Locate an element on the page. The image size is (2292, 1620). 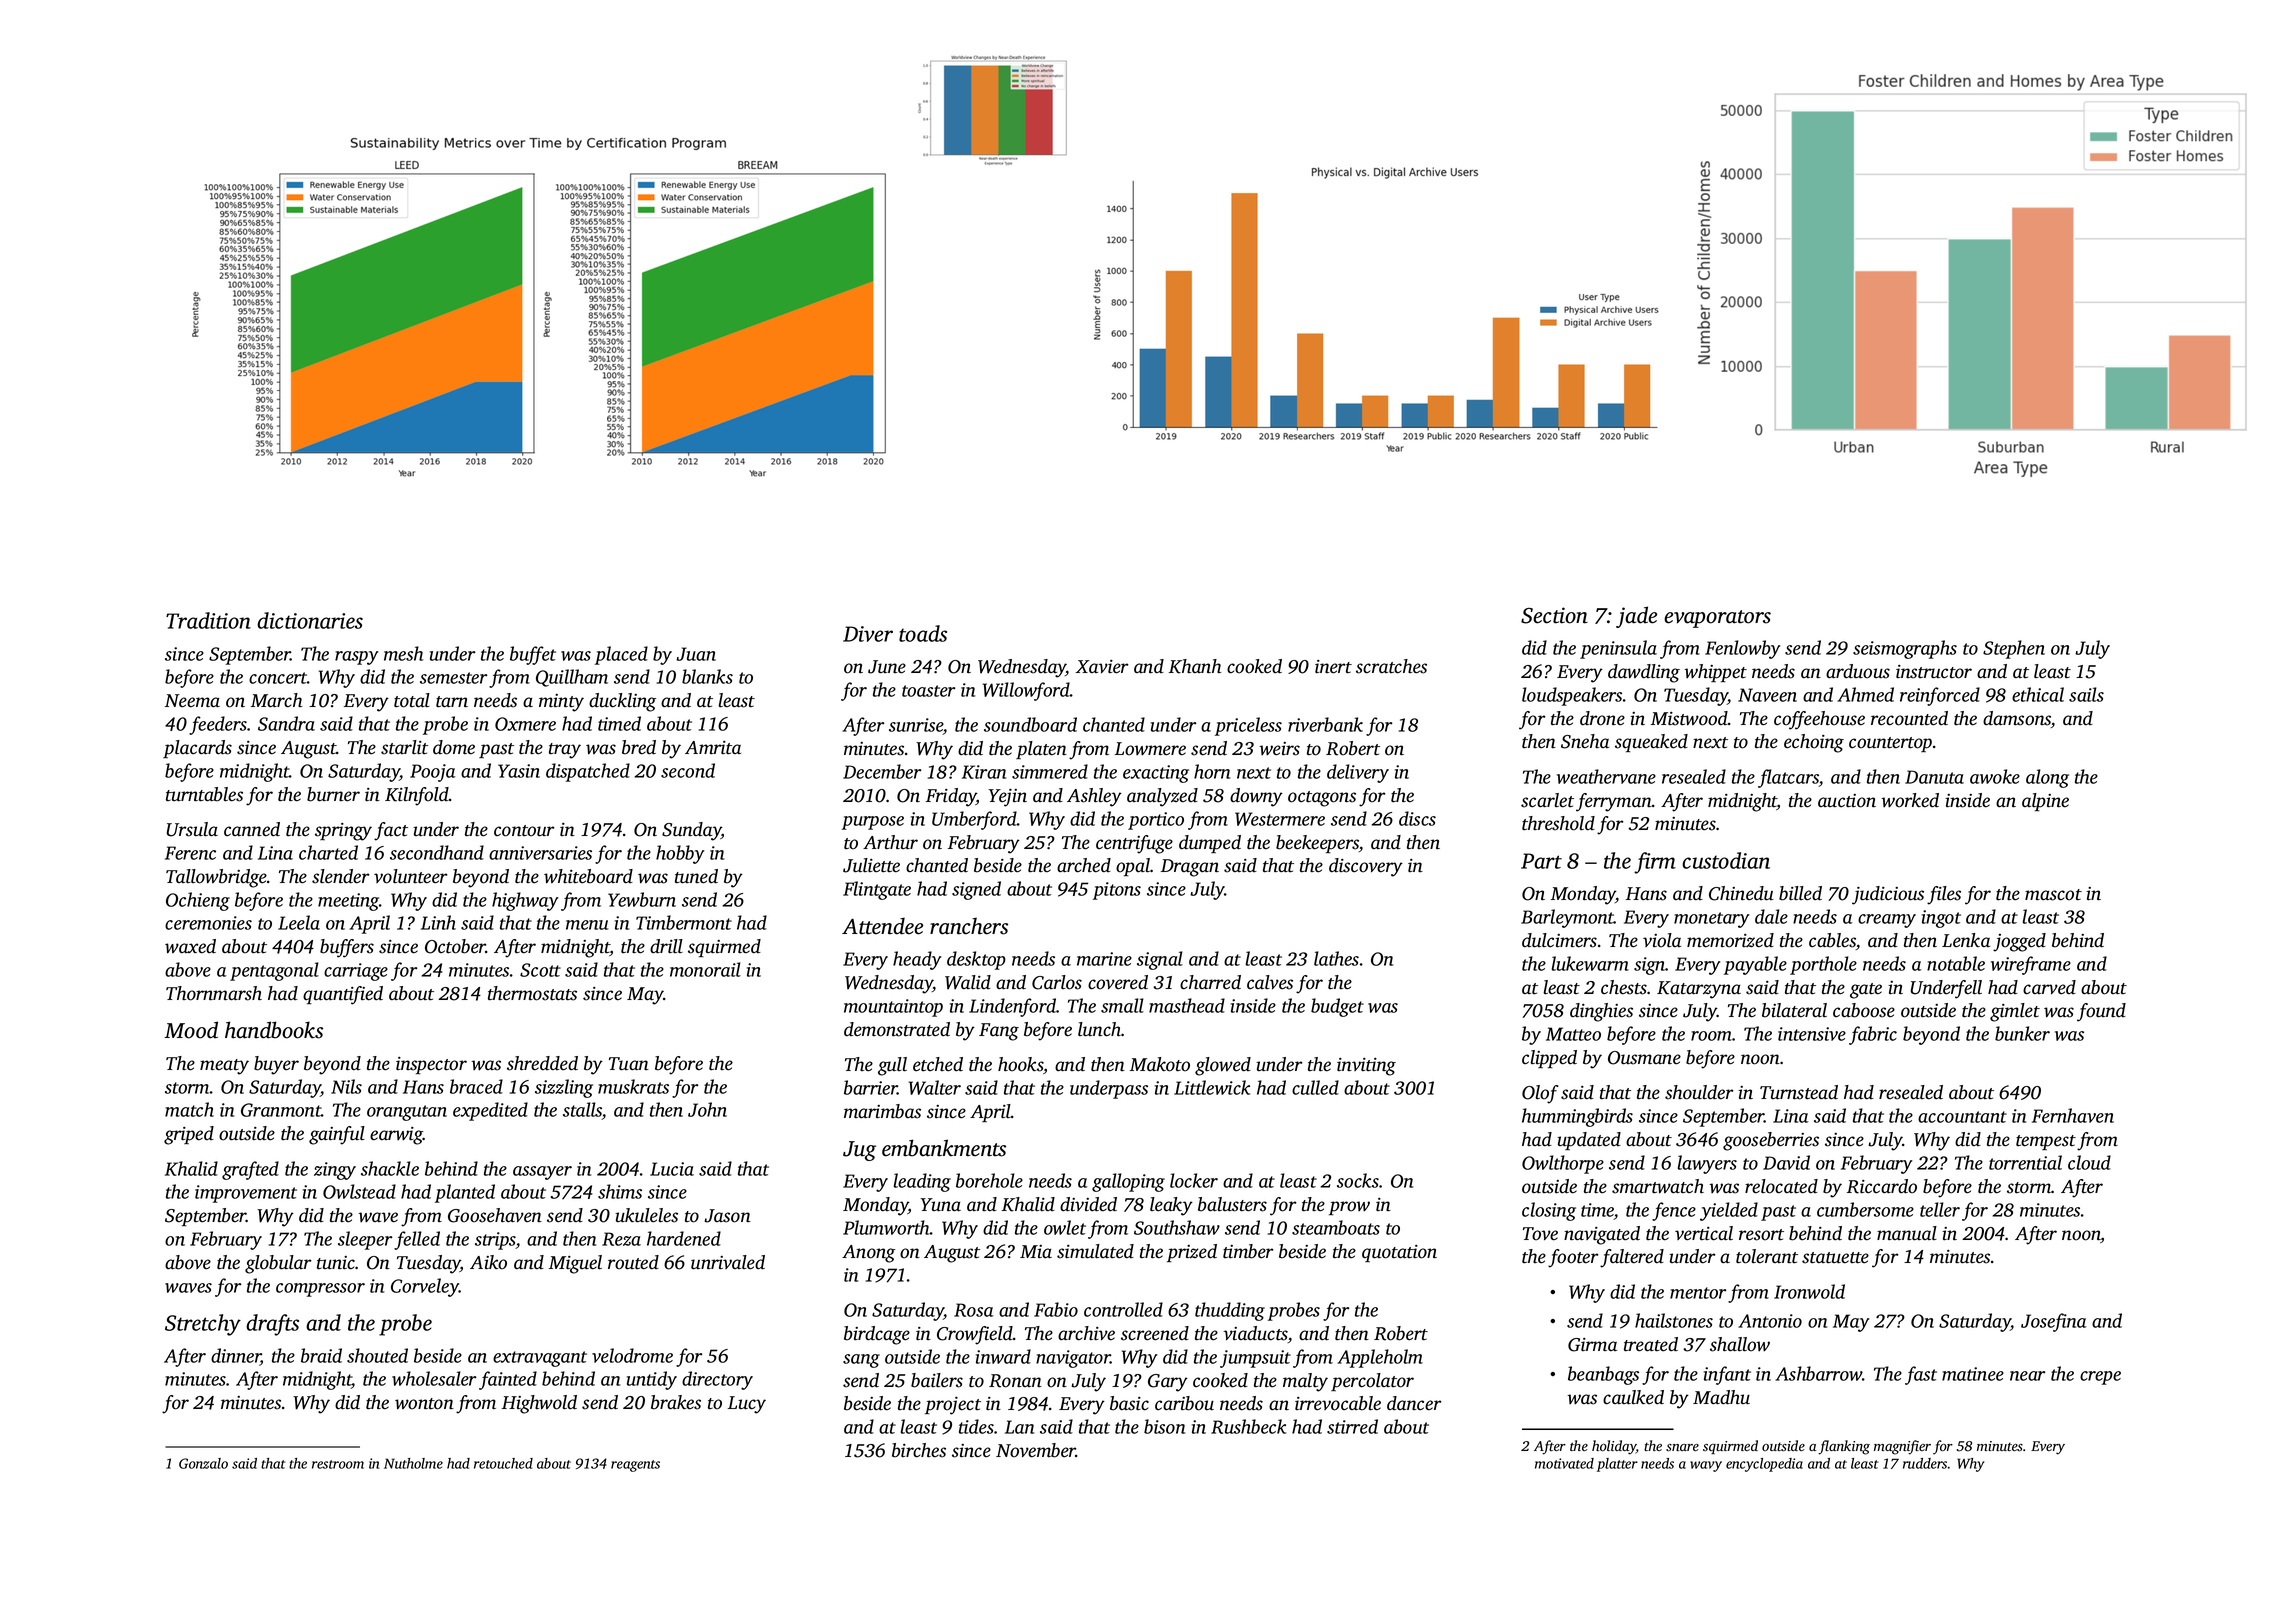
placards is located at coordinates (197, 749).
